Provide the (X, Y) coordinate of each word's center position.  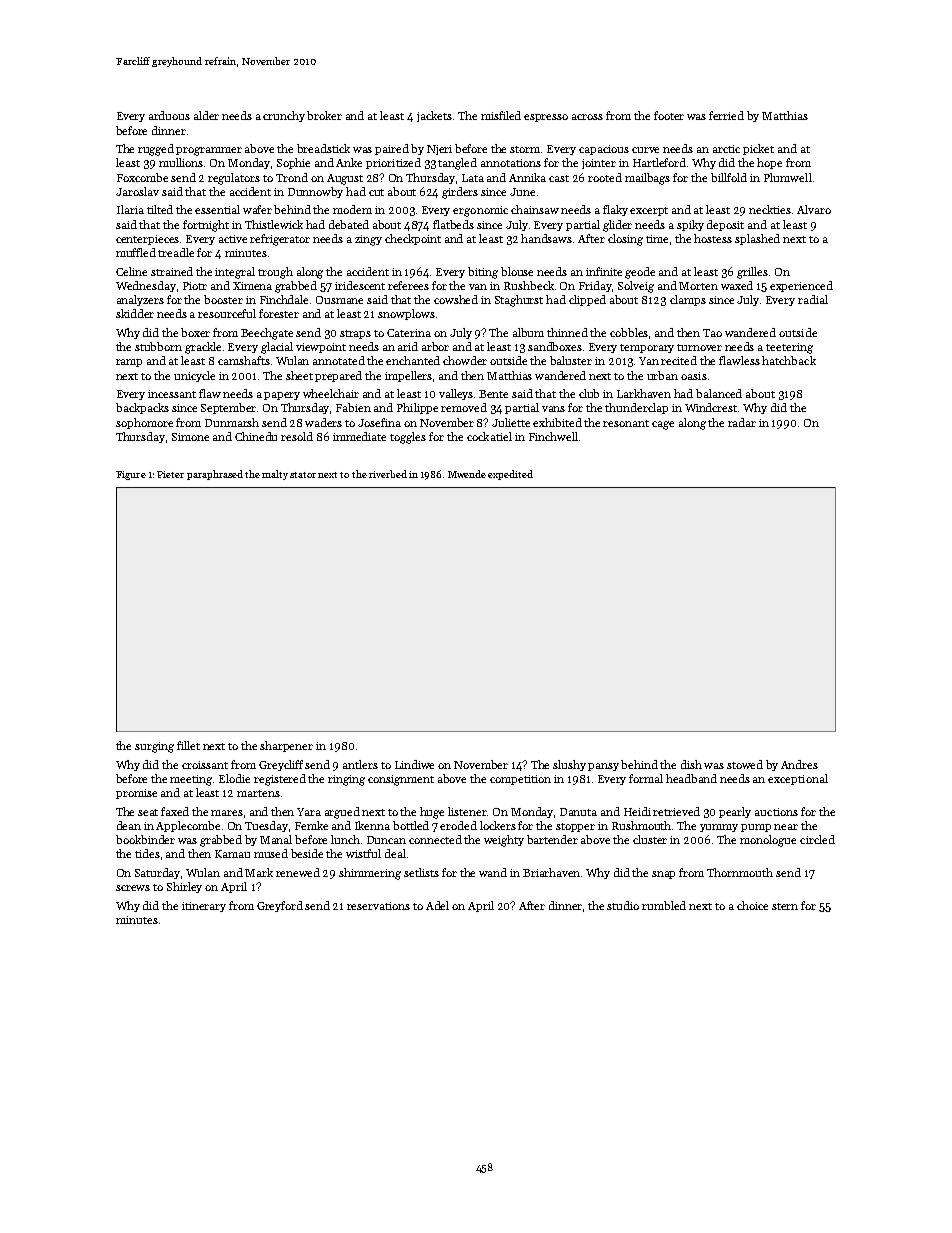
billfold (729, 177)
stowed (745, 764)
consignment (401, 780)
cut (376, 192)
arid (408, 346)
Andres (799, 764)
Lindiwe (414, 764)
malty (275, 475)
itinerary (204, 907)
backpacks (142, 408)
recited (679, 360)
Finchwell (553, 436)
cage (663, 425)
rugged (156, 150)
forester (279, 313)
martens (258, 793)
